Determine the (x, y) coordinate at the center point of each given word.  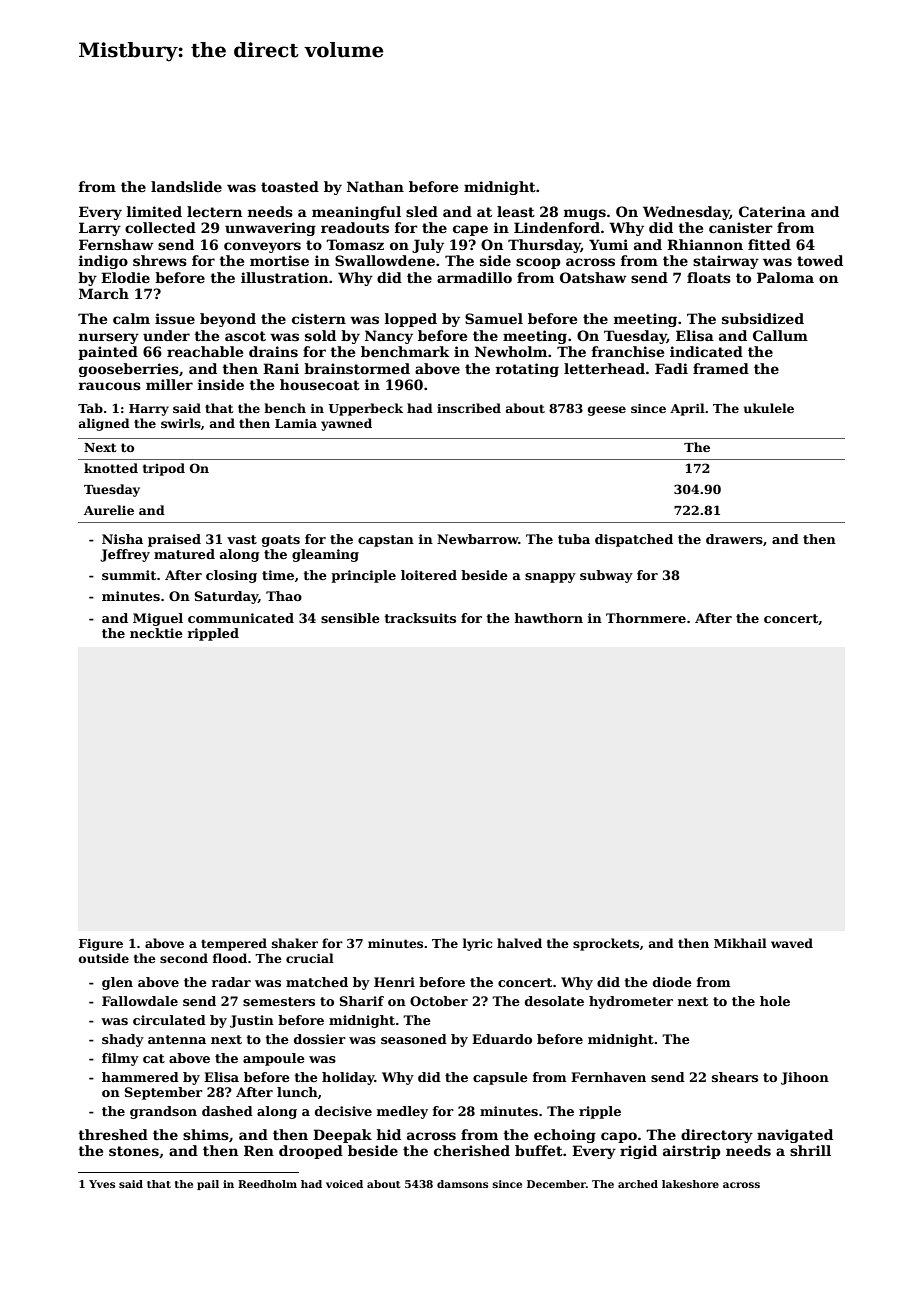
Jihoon (805, 1078)
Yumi (608, 244)
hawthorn (548, 618)
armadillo (474, 277)
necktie (156, 633)
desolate (554, 1001)
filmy (120, 1059)
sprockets (606, 944)
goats (281, 541)
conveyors (262, 247)
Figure (101, 945)
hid (389, 1134)
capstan (386, 541)
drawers (734, 539)
